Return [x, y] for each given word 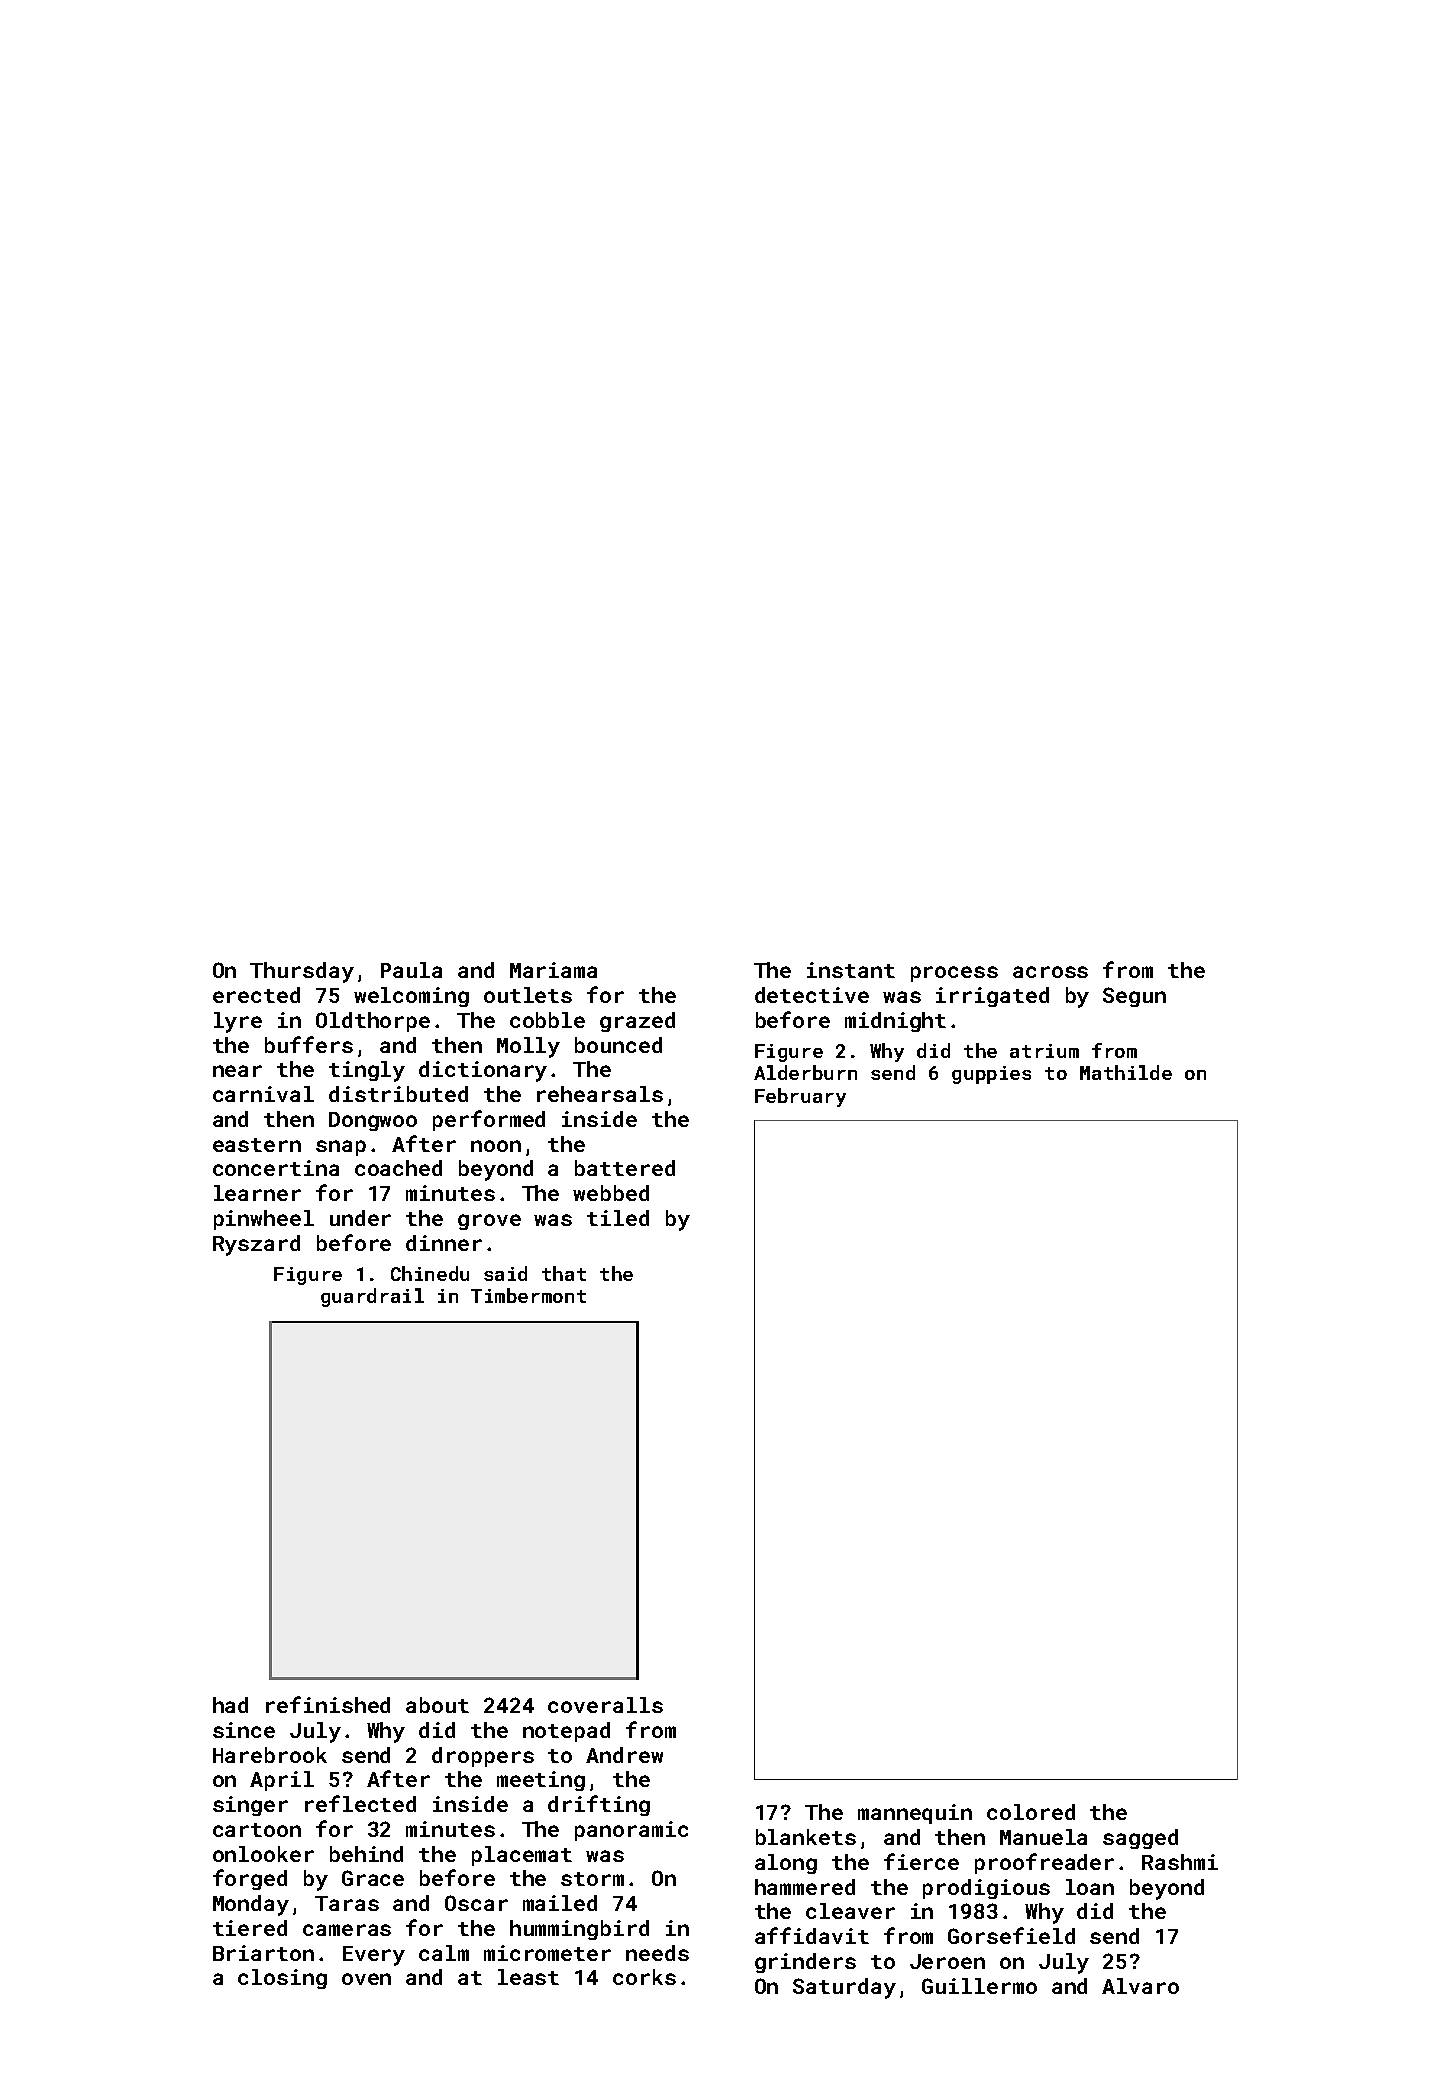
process [954, 974]
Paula [411, 970]
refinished [328, 1704]
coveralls [605, 1705]
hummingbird [579, 1930]
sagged [1140, 1839]
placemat [522, 1856]
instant [851, 970]
